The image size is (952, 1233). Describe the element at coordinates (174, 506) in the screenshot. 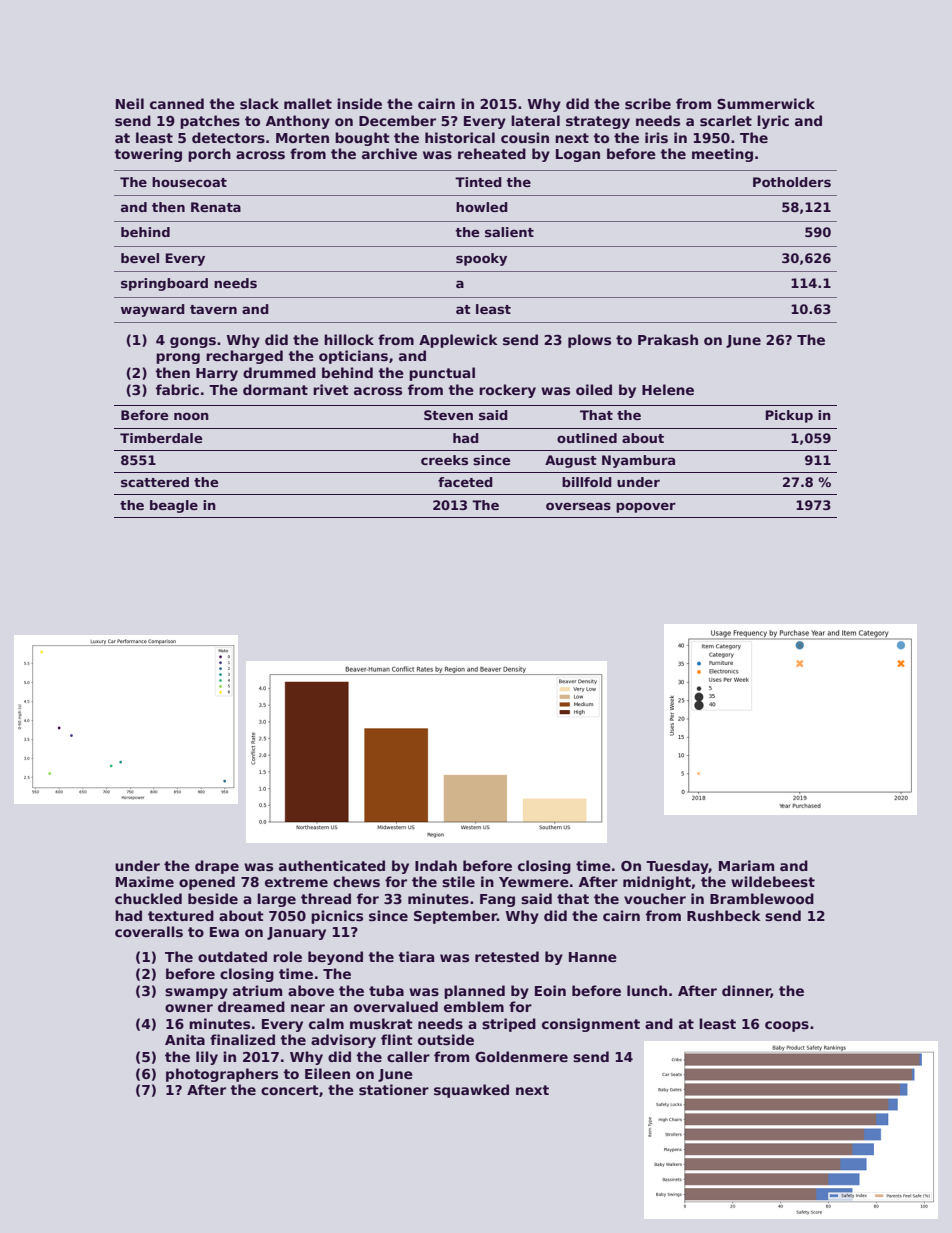

I see `beagle` at that location.
